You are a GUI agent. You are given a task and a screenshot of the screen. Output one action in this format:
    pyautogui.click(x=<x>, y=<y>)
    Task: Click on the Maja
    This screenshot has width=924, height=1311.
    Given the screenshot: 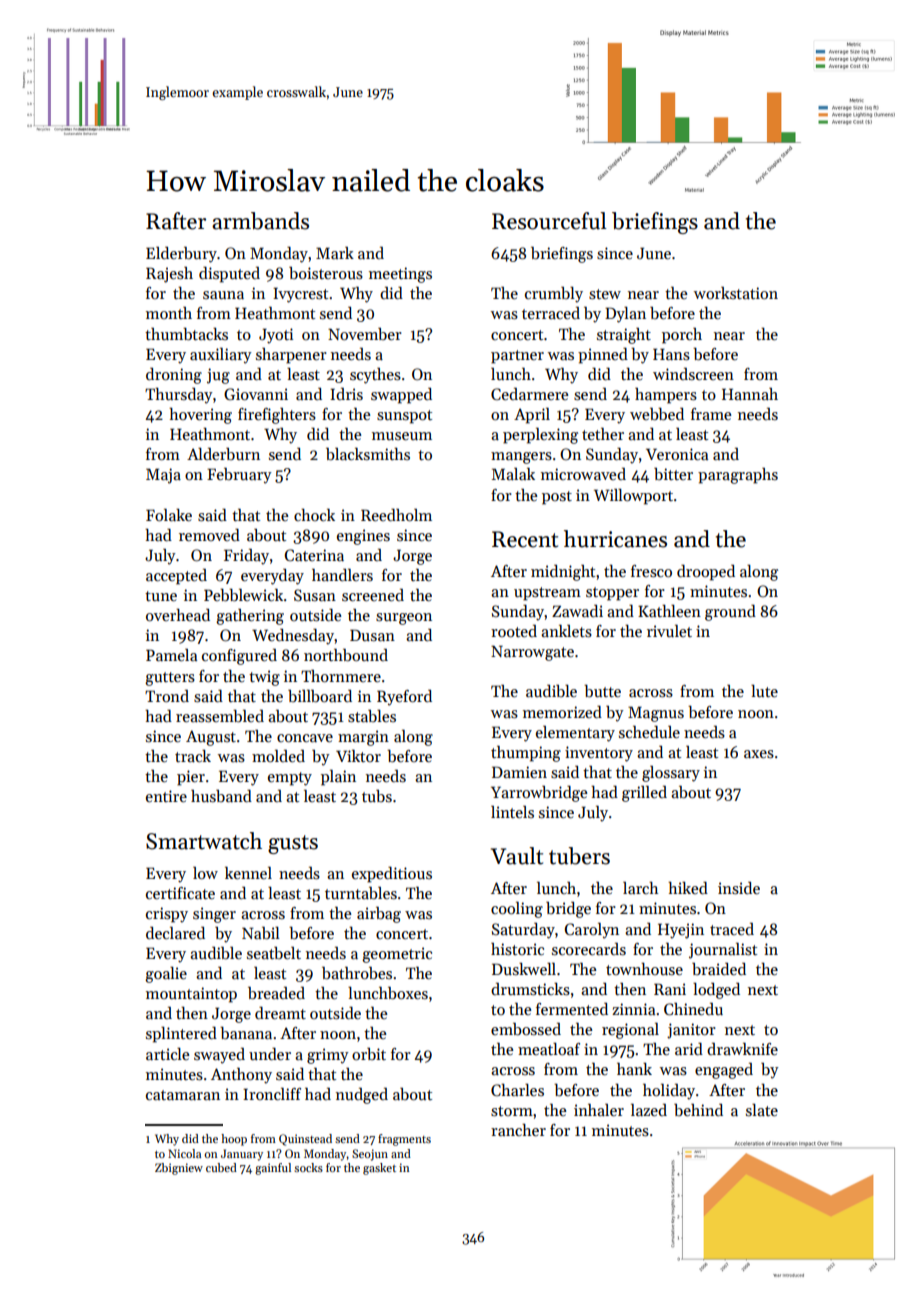 What is the action you would take?
    pyautogui.click(x=163, y=476)
